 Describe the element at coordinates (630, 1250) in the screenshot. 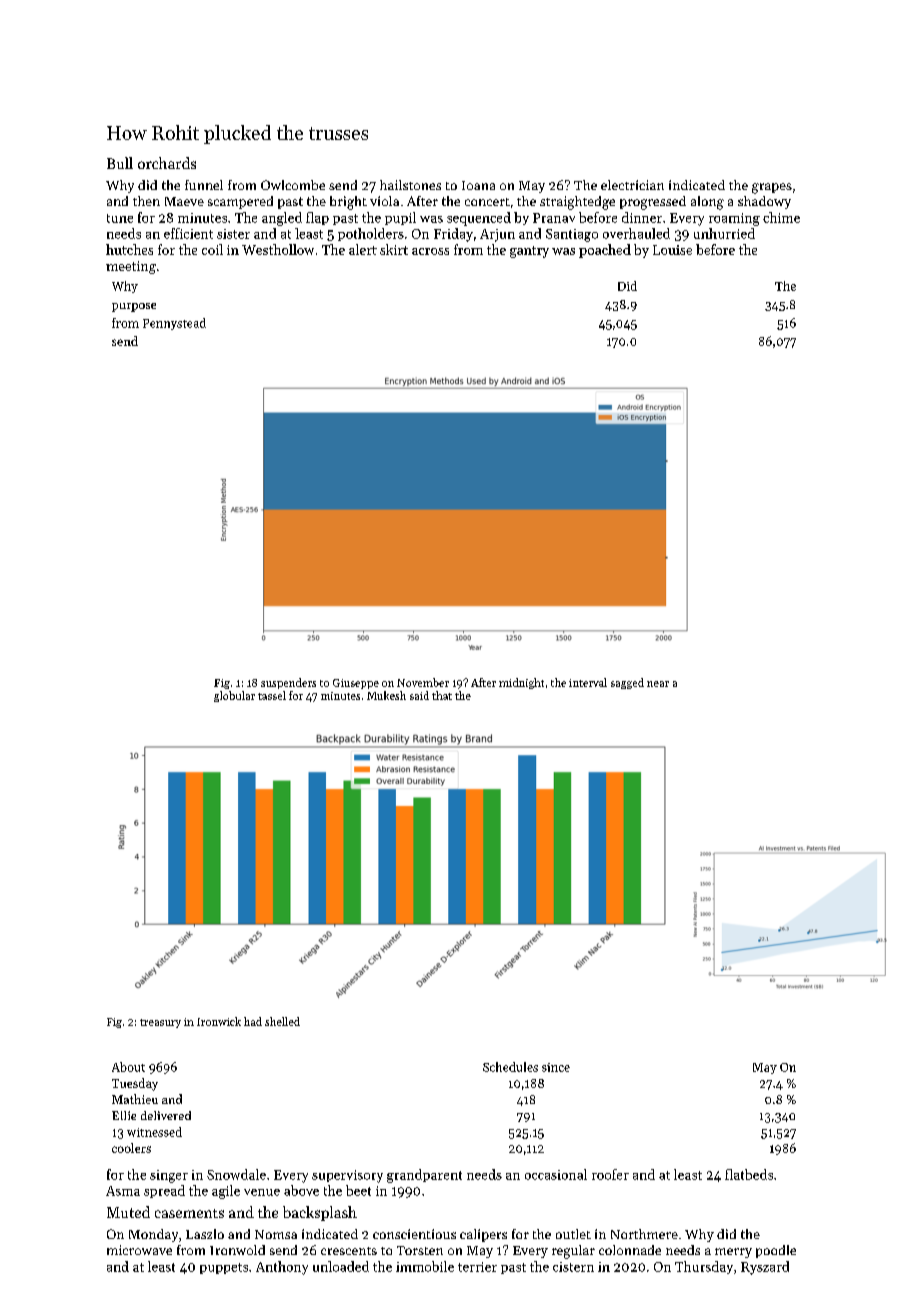

I see `colonnade` at that location.
